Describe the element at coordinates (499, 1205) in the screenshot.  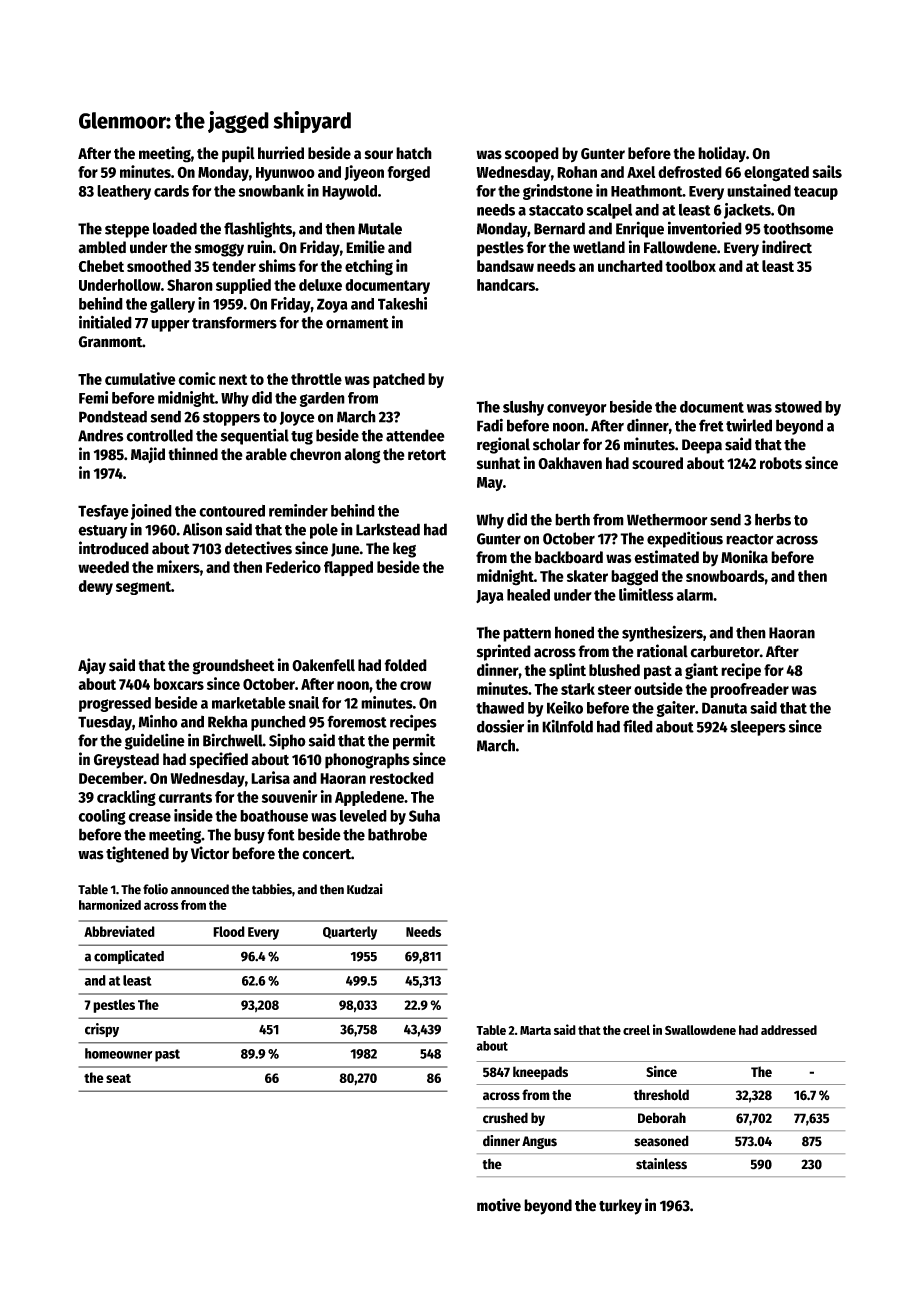
I see `motive` at that location.
